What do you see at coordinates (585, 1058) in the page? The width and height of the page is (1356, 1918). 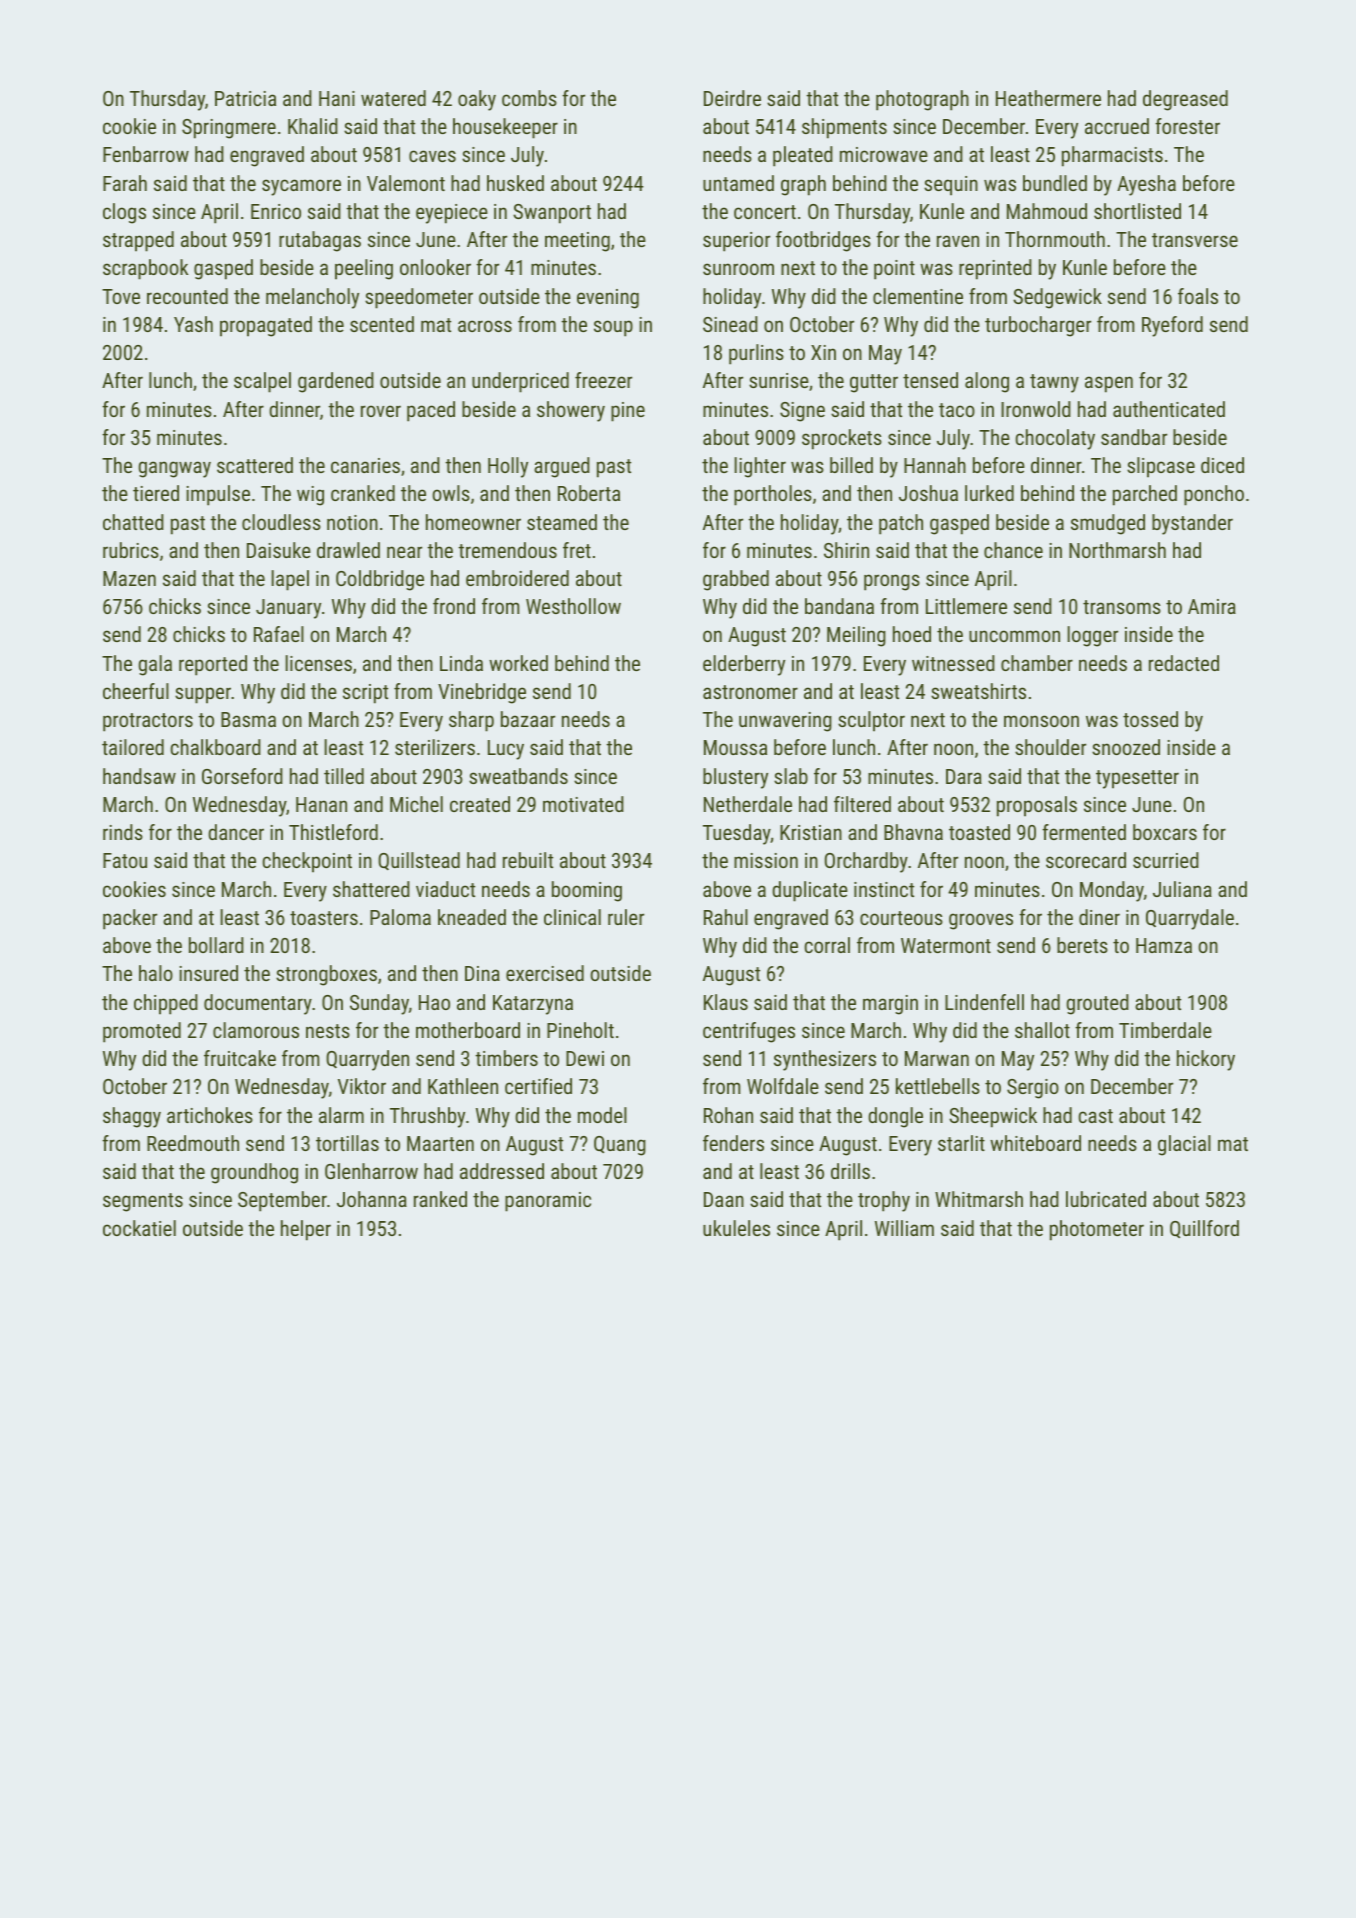 I see `Dewi` at bounding box center [585, 1058].
